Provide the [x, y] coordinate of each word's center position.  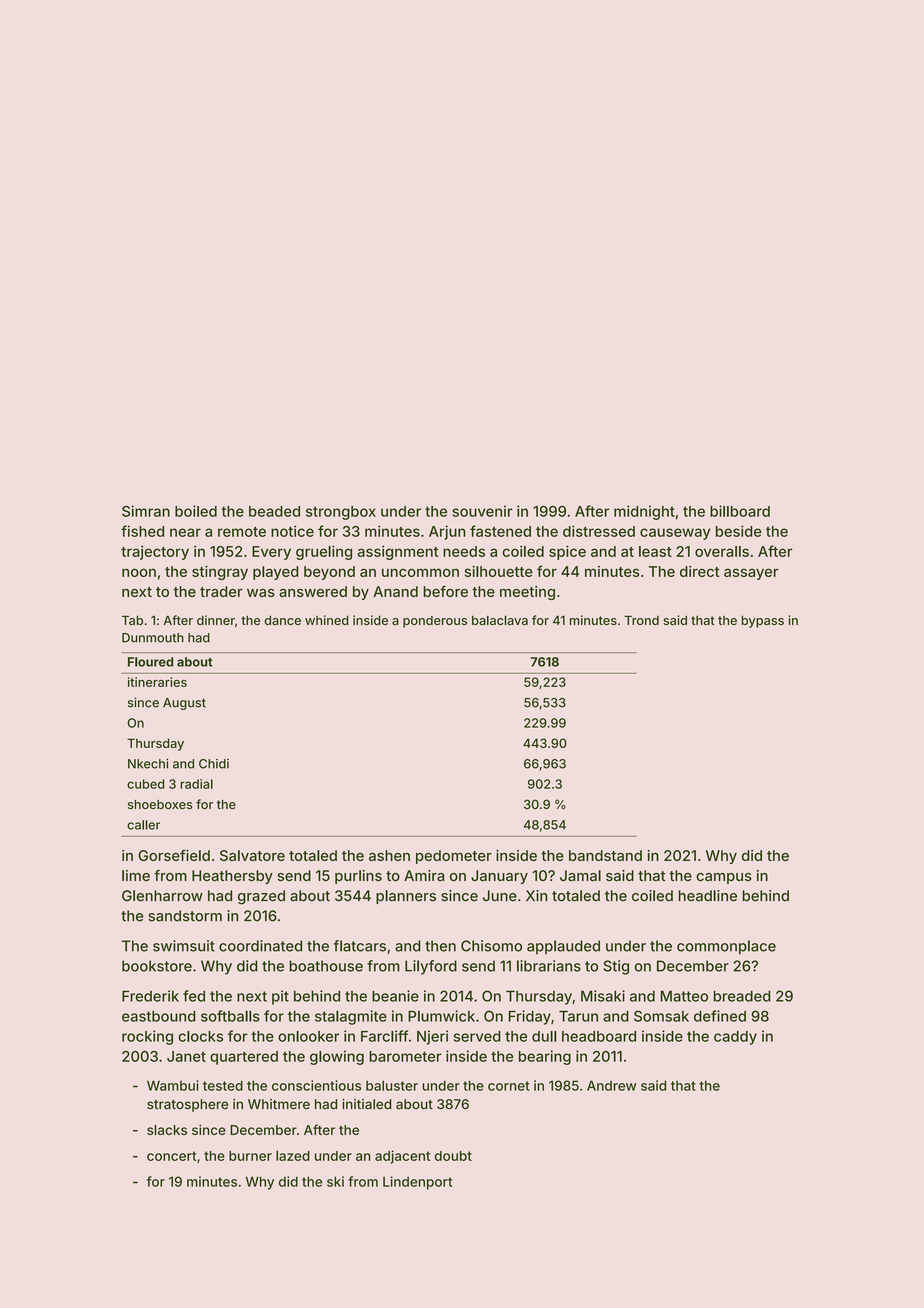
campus [724, 878]
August [184, 704]
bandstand [605, 855]
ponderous [435, 622]
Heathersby [232, 877]
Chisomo [491, 946]
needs [464, 551]
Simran [146, 511]
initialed [366, 1104]
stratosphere [187, 1105]
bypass [762, 621]
